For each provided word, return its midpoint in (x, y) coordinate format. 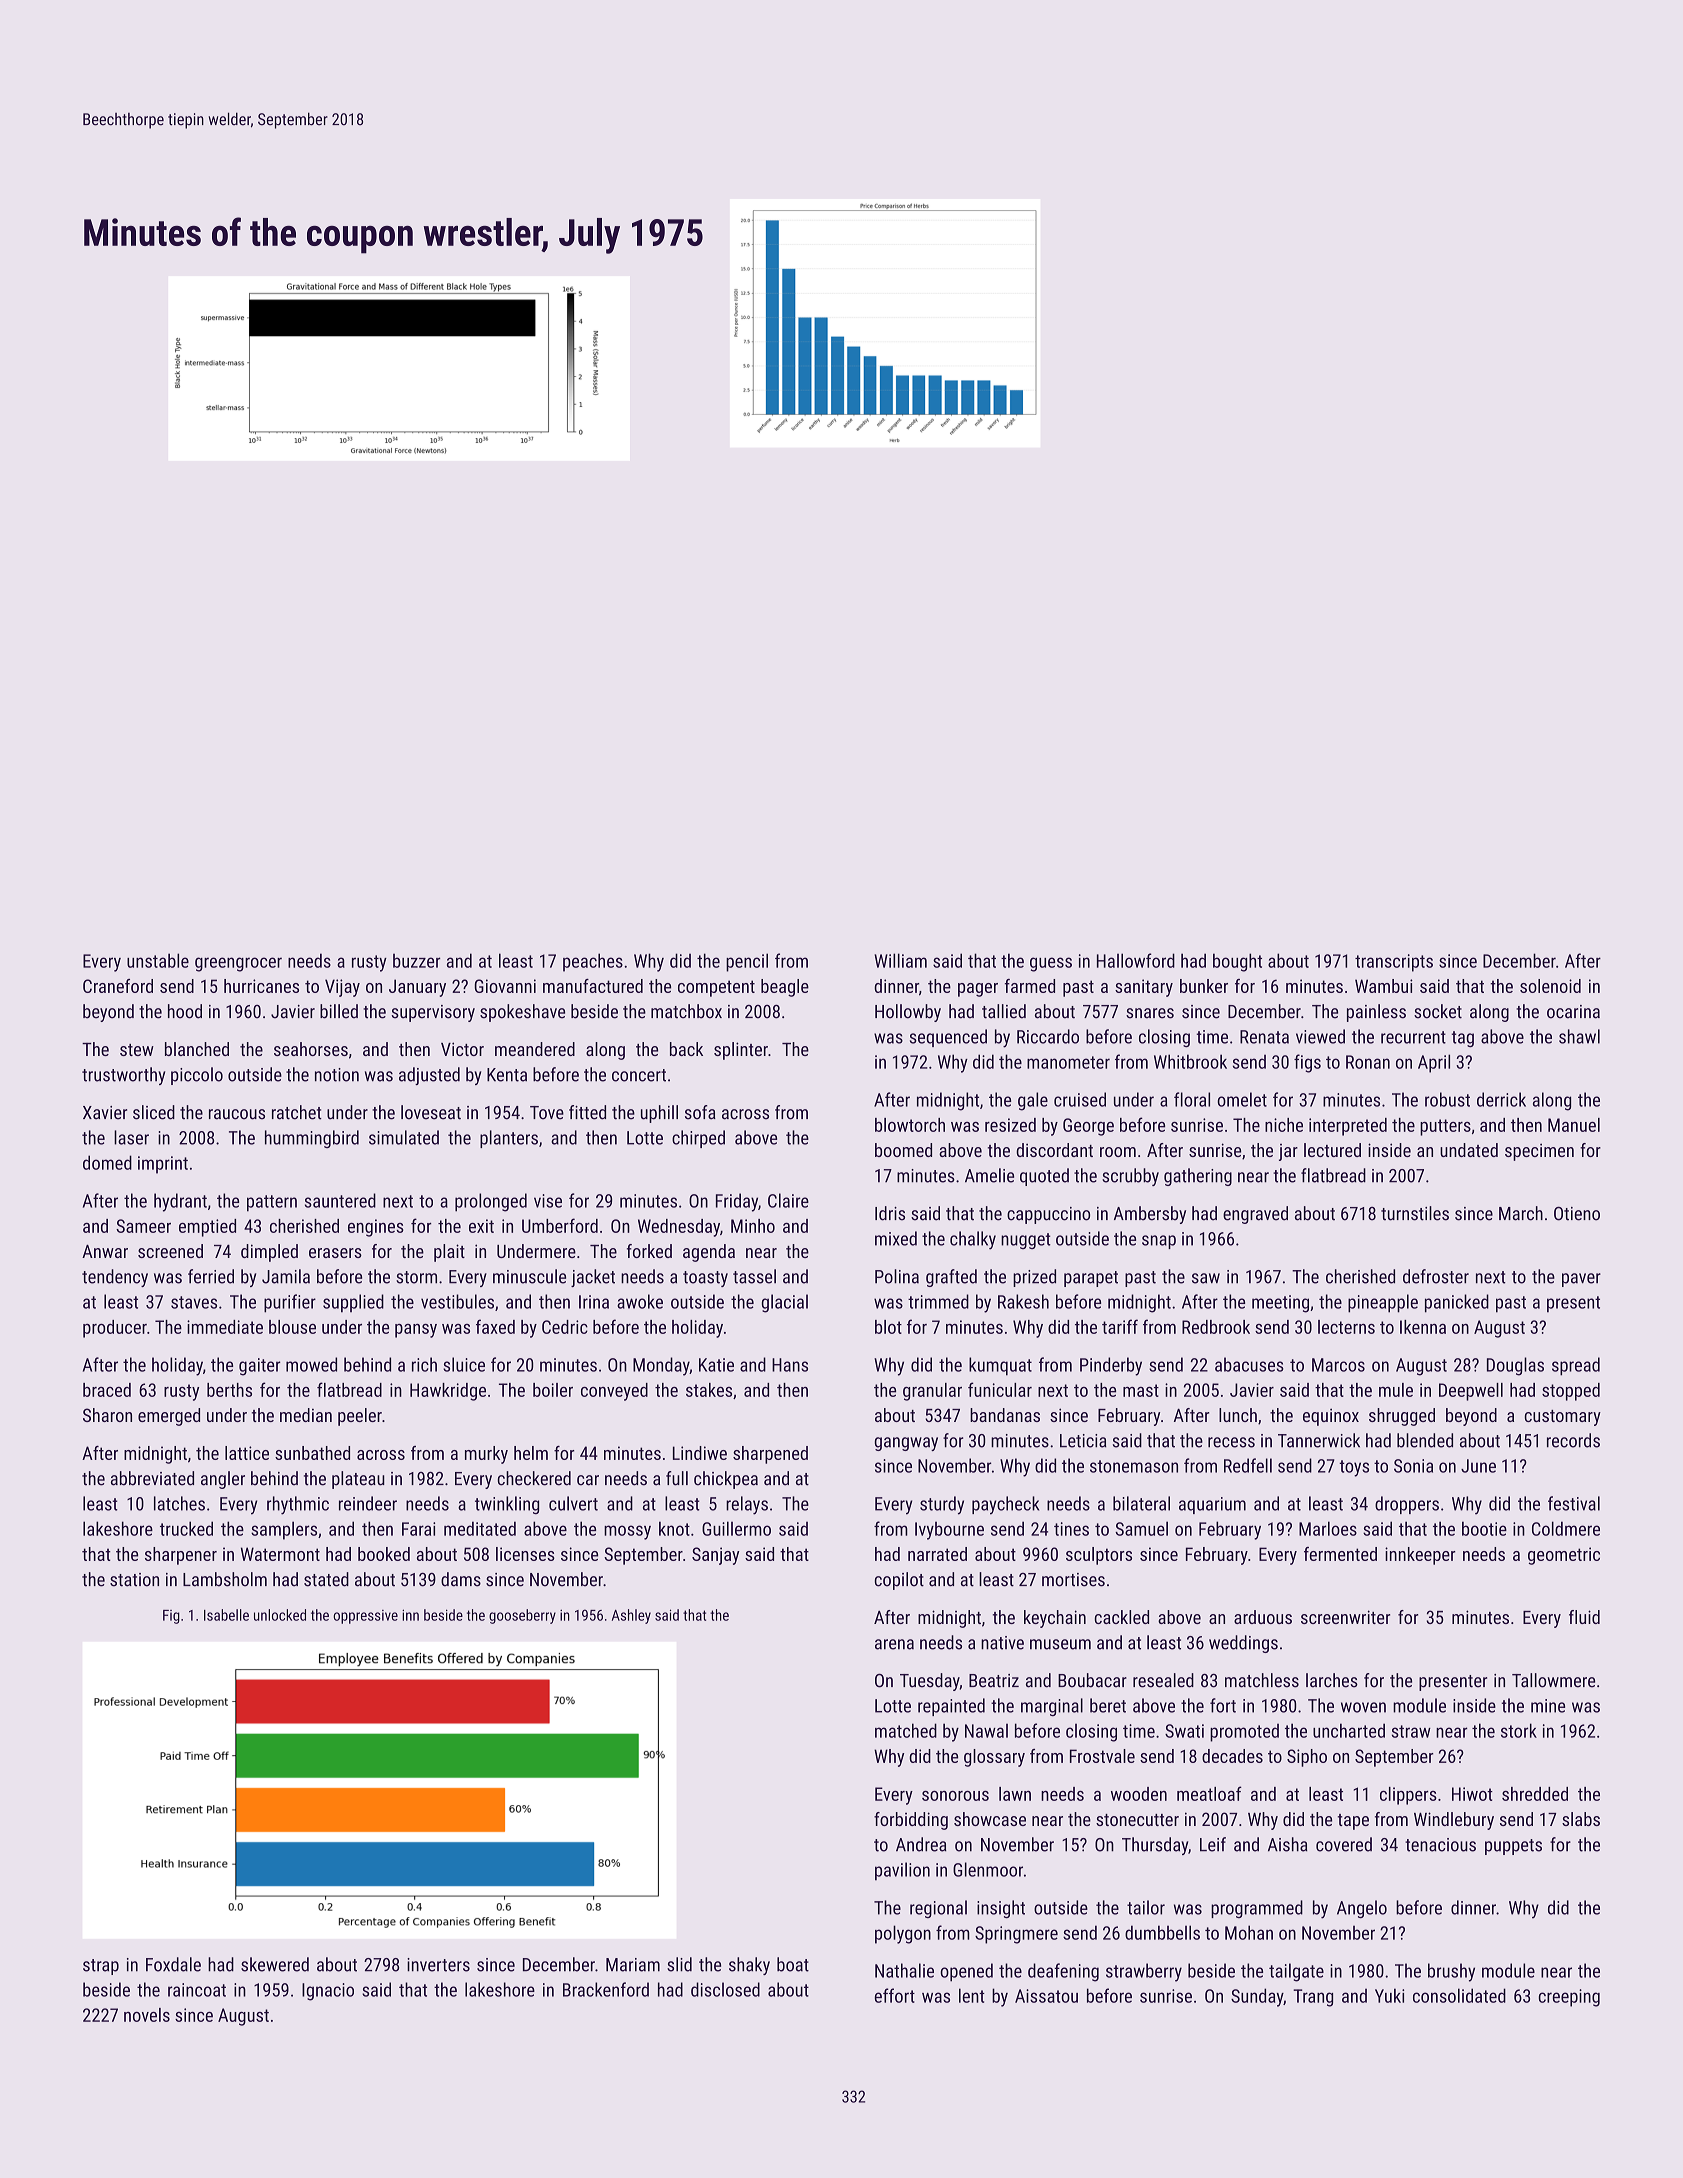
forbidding (911, 1821)
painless (1376, 1013)
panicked (1457, 1303)
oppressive (365, 1617)
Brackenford (606, 1989)
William (900, 960)
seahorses (311, 1049)
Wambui (1384, 986)
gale (1033, 1101)
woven (1363, 1707)
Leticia (1083, 1441)
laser (131, 1137)
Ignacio (328, 1992)
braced (107, 1390)
